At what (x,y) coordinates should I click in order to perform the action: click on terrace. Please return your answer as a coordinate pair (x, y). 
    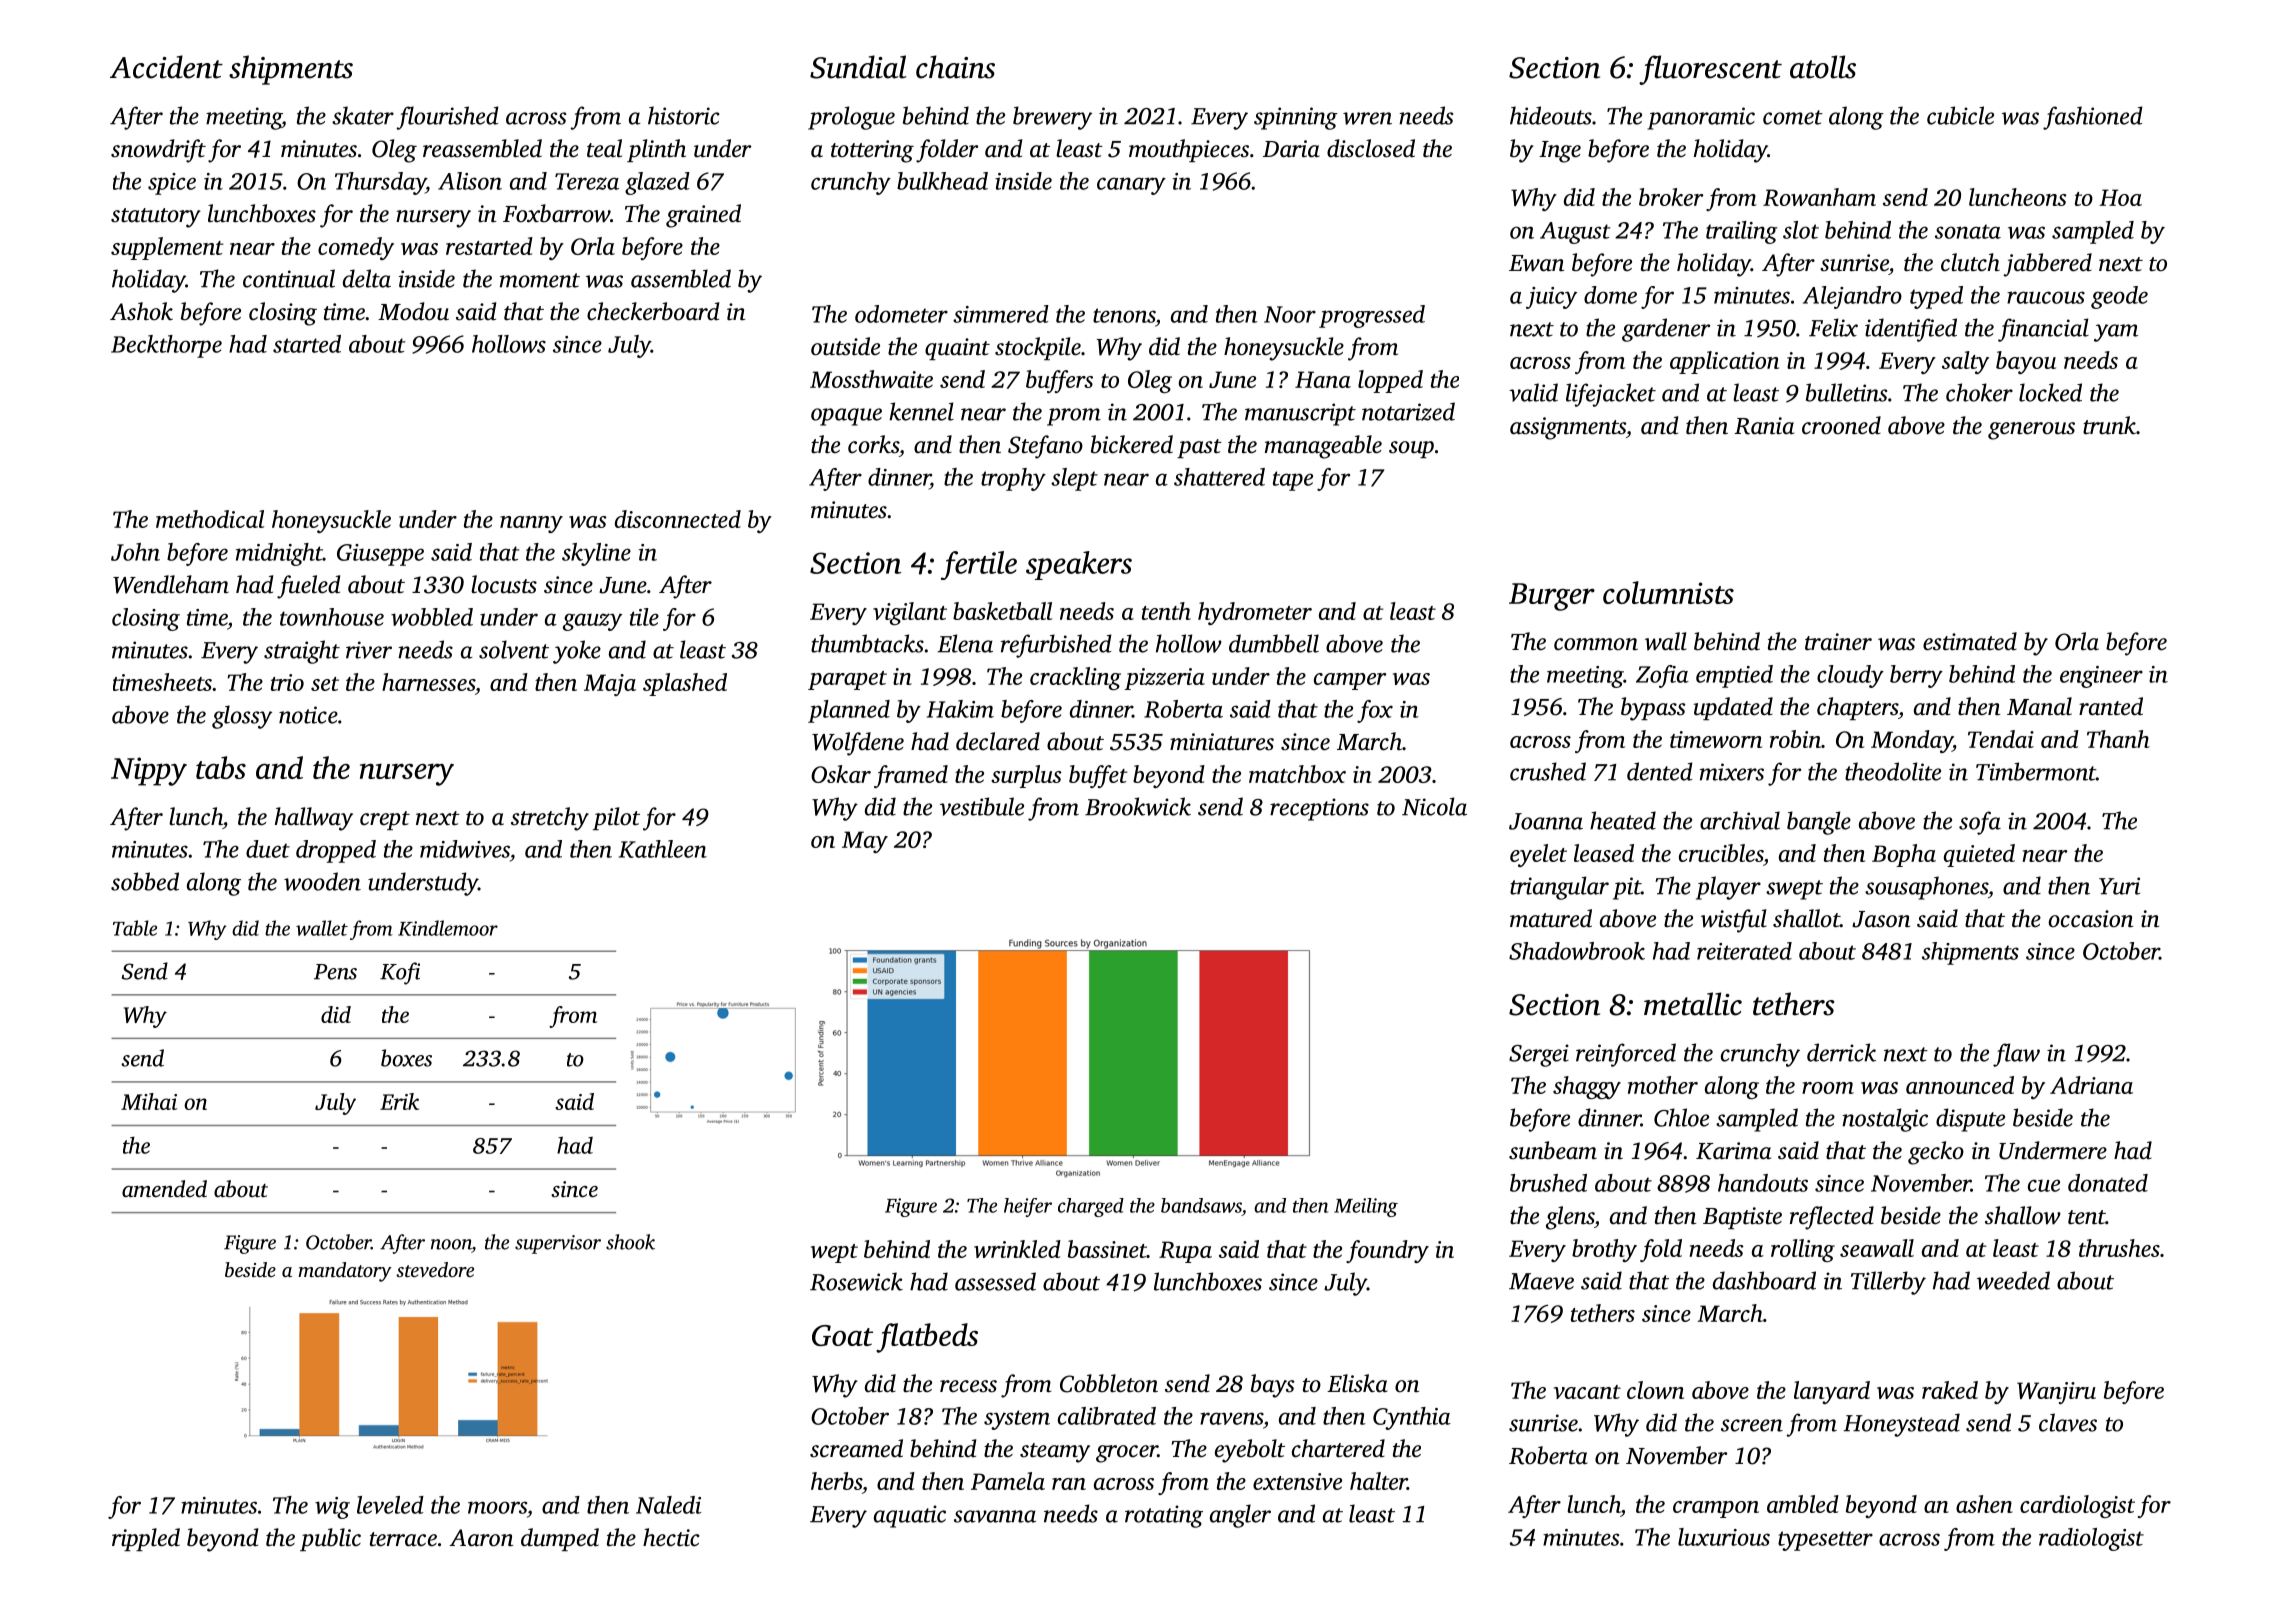
    Looking at the image, I should click on (403, 1539).
